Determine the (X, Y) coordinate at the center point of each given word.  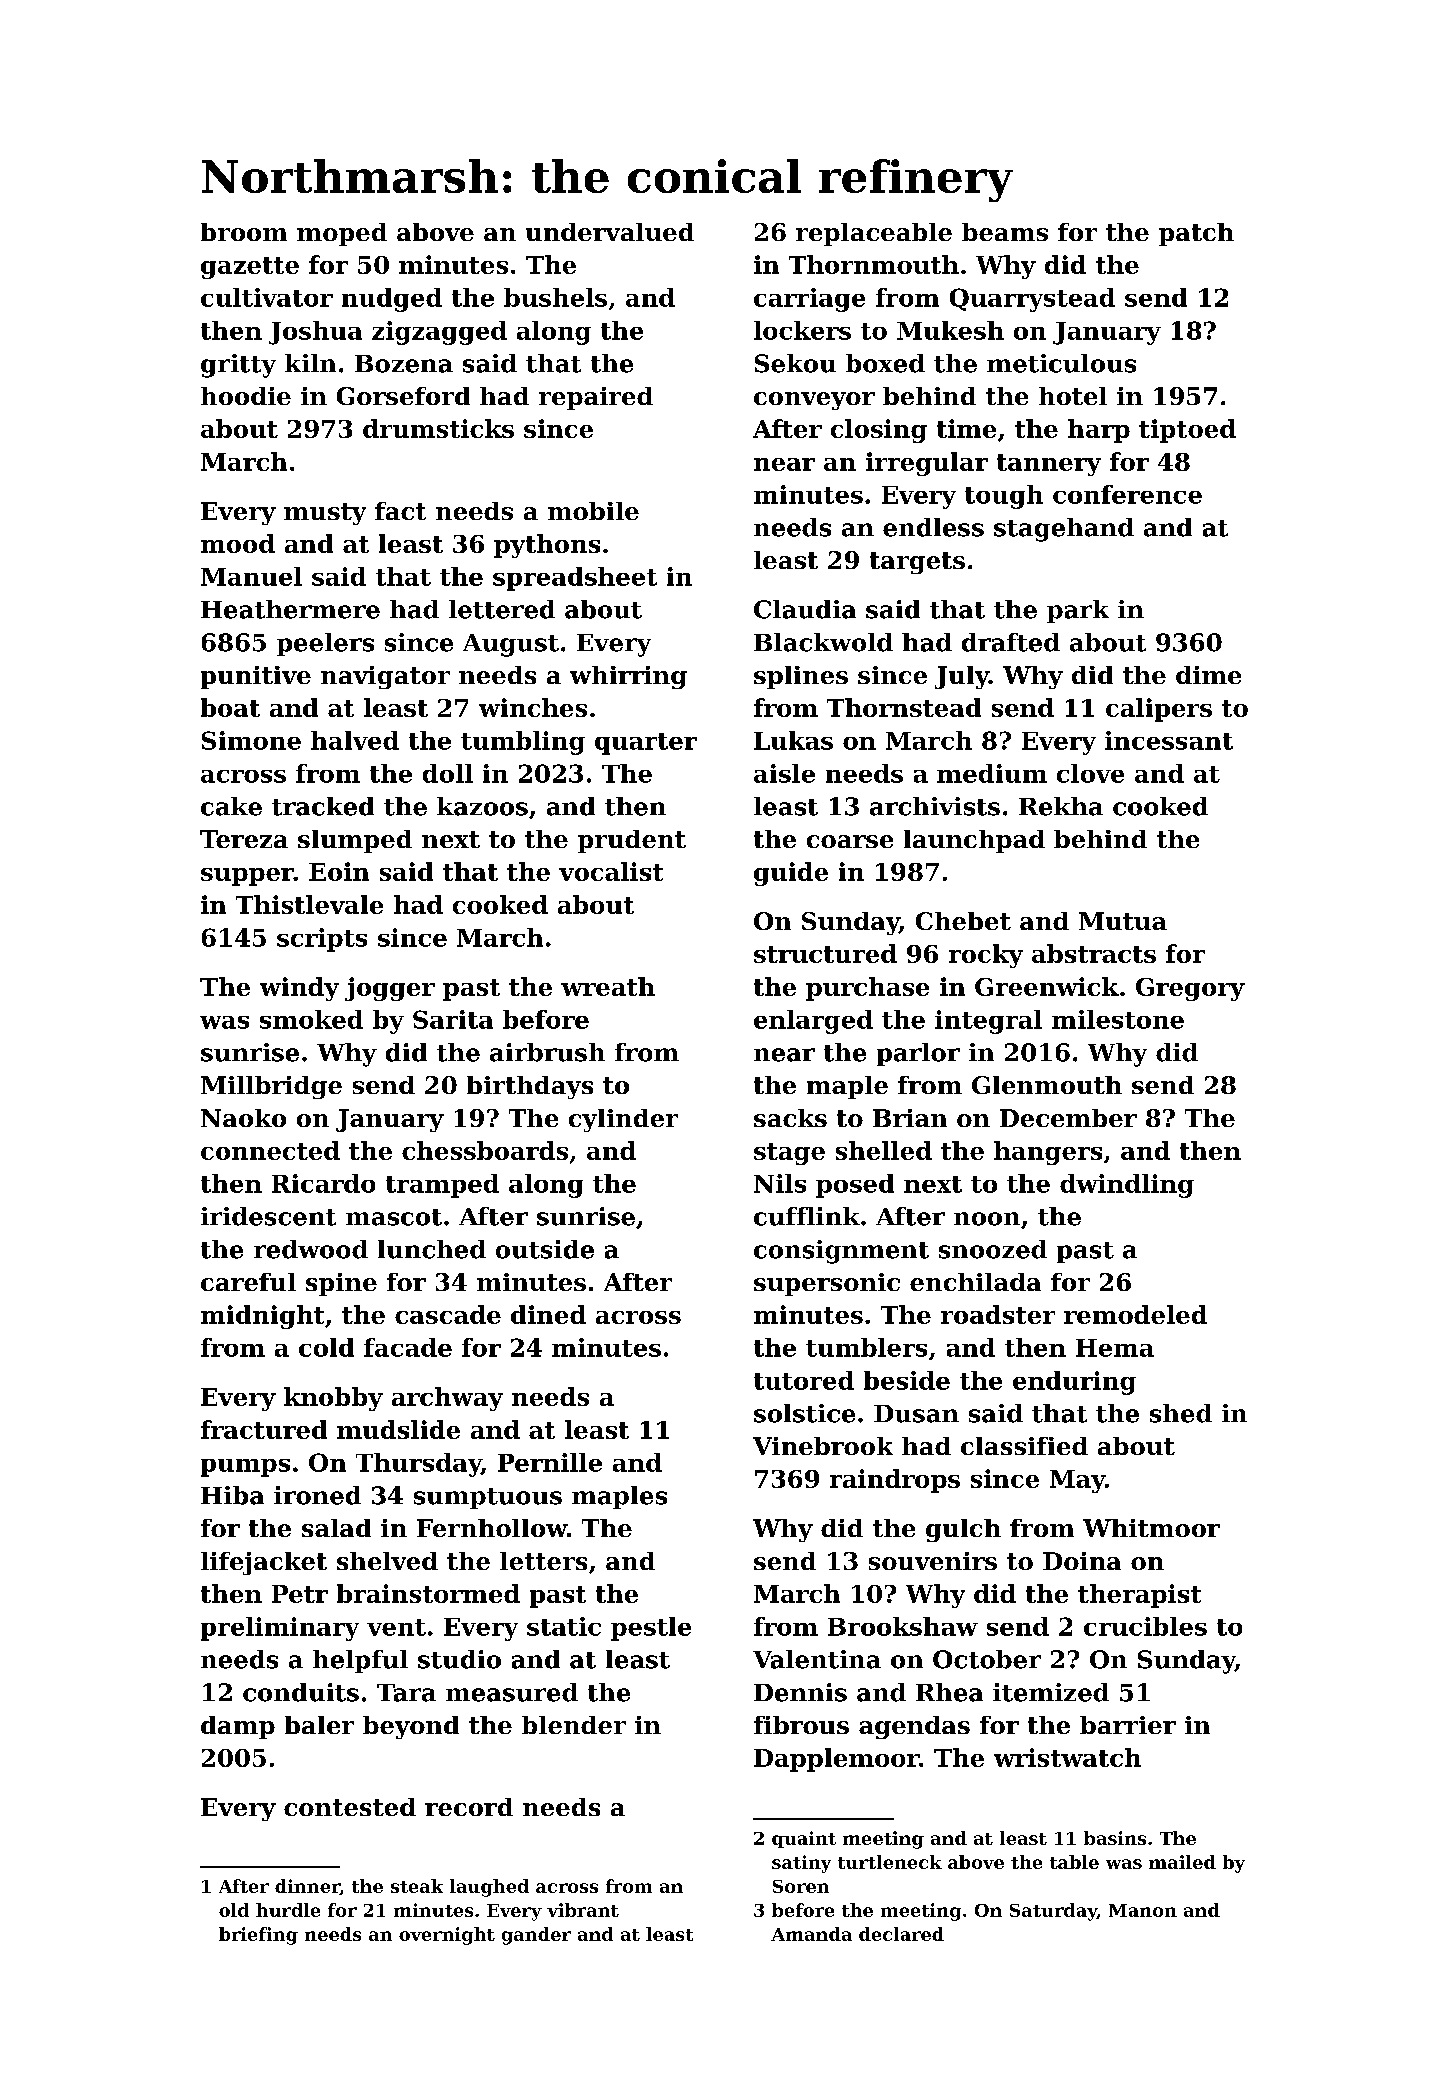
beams (1005, 232)
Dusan (916, 1414)
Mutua (1123, 921)
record (469, 1807)
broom (244, 232)
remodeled (1135, 1314)
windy (299, 989)
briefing (258, 1936)
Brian (910, 1118)
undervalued (610, 232)
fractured (264, 1429)
